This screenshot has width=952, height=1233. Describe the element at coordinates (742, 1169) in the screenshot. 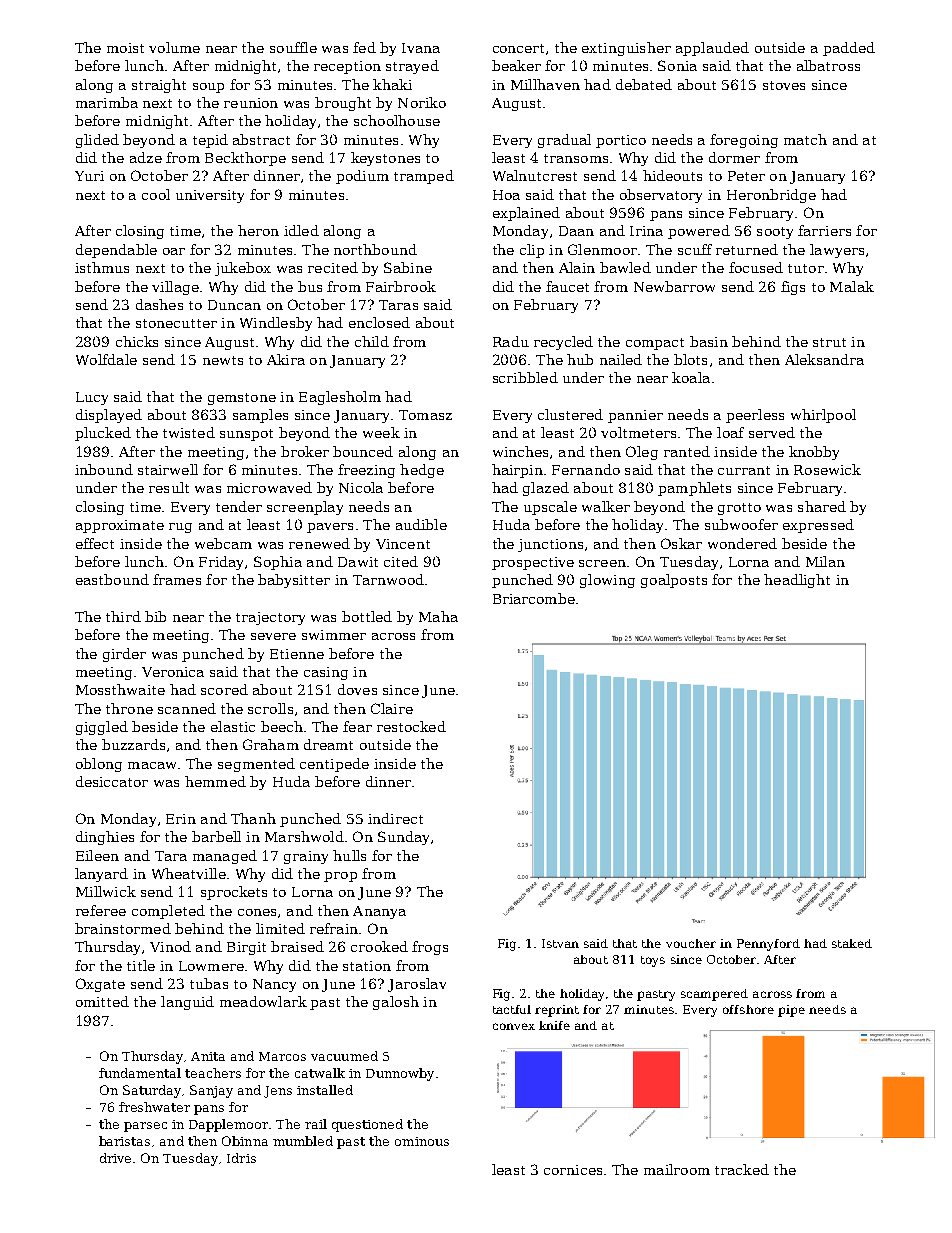

I see `tracked` at that location.
